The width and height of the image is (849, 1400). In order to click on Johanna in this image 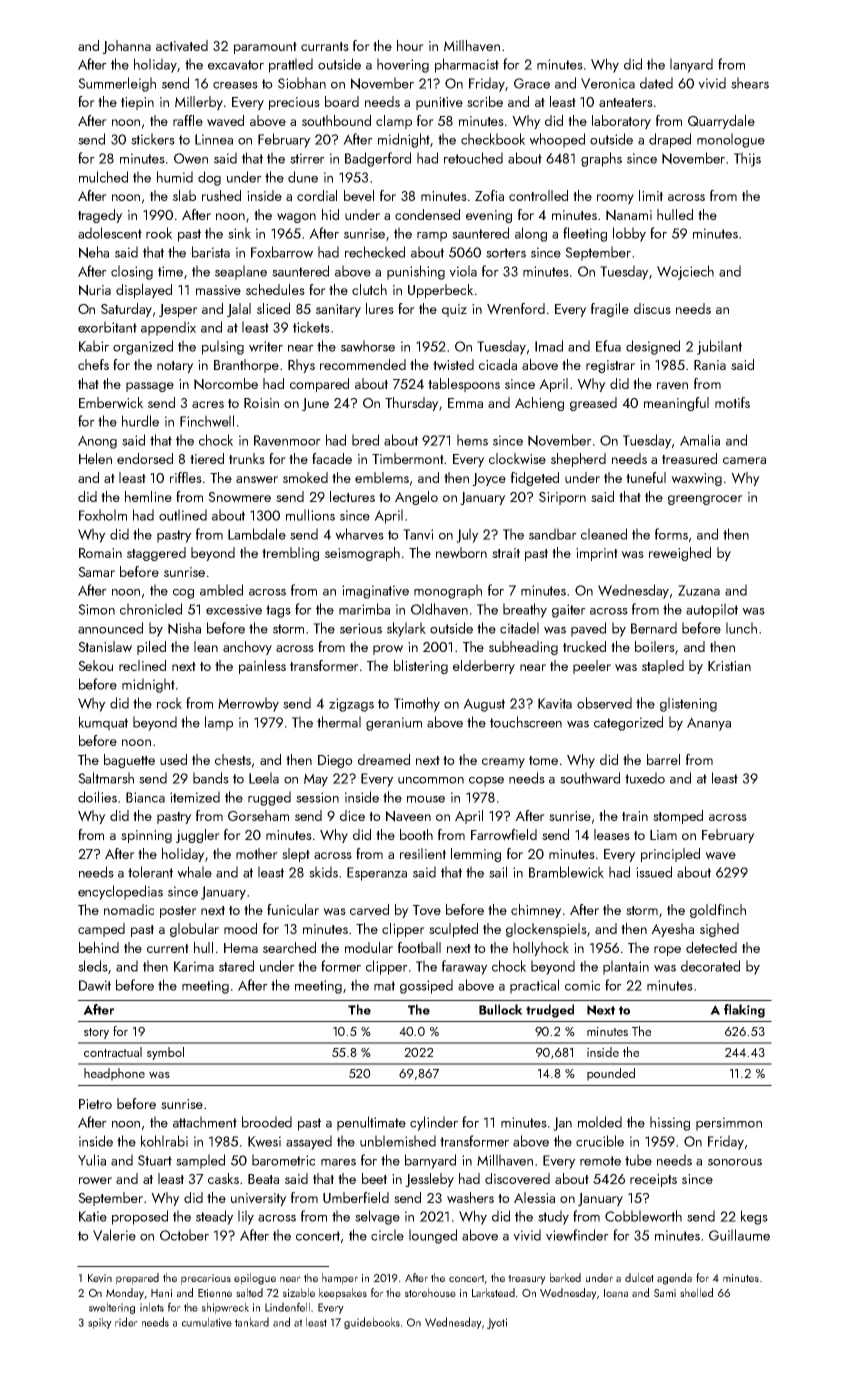, I will do `click(126, 47)`.
